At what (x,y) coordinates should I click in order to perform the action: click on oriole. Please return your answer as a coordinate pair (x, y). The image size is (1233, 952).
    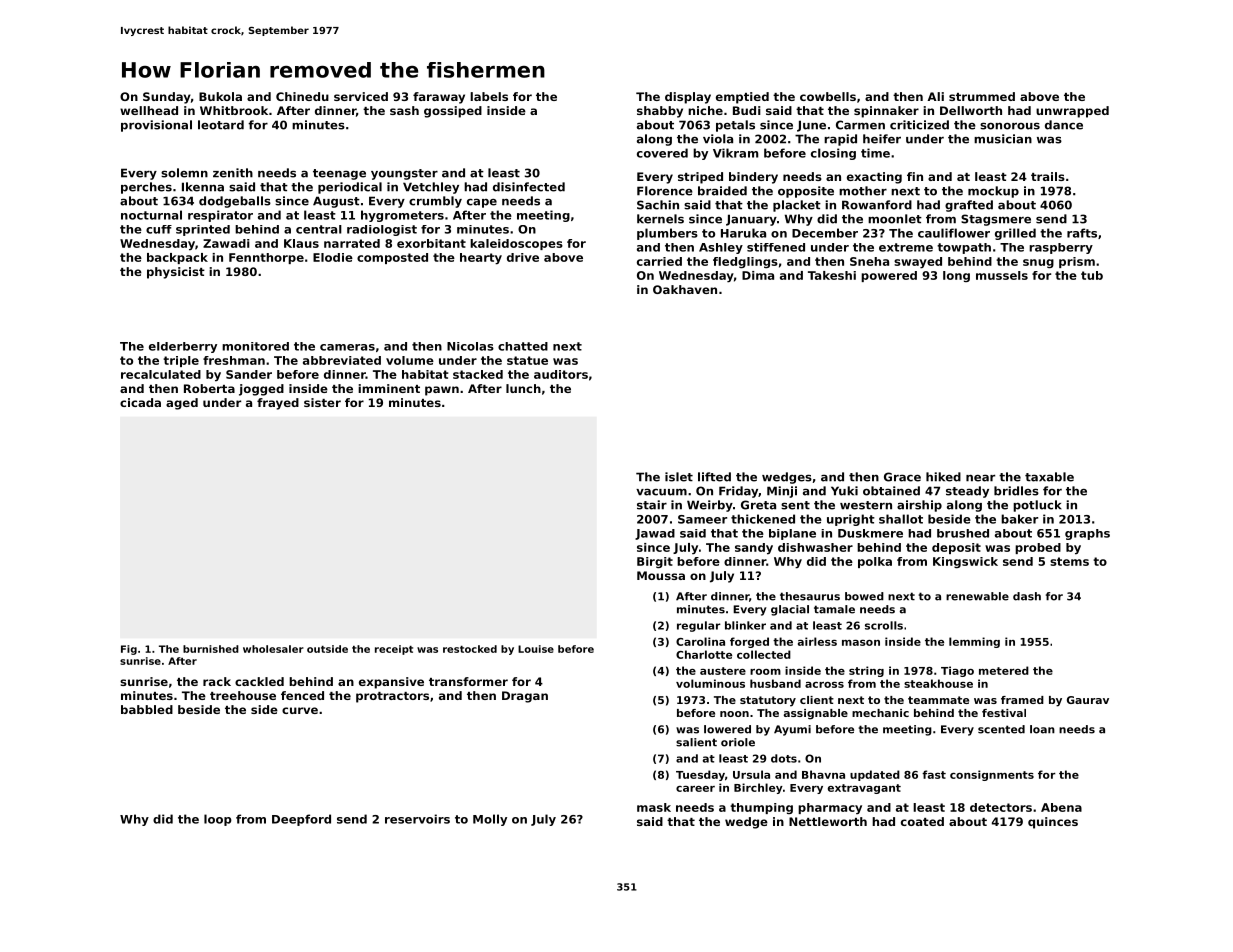
    Looking at the image, I should click on (738, 742).
